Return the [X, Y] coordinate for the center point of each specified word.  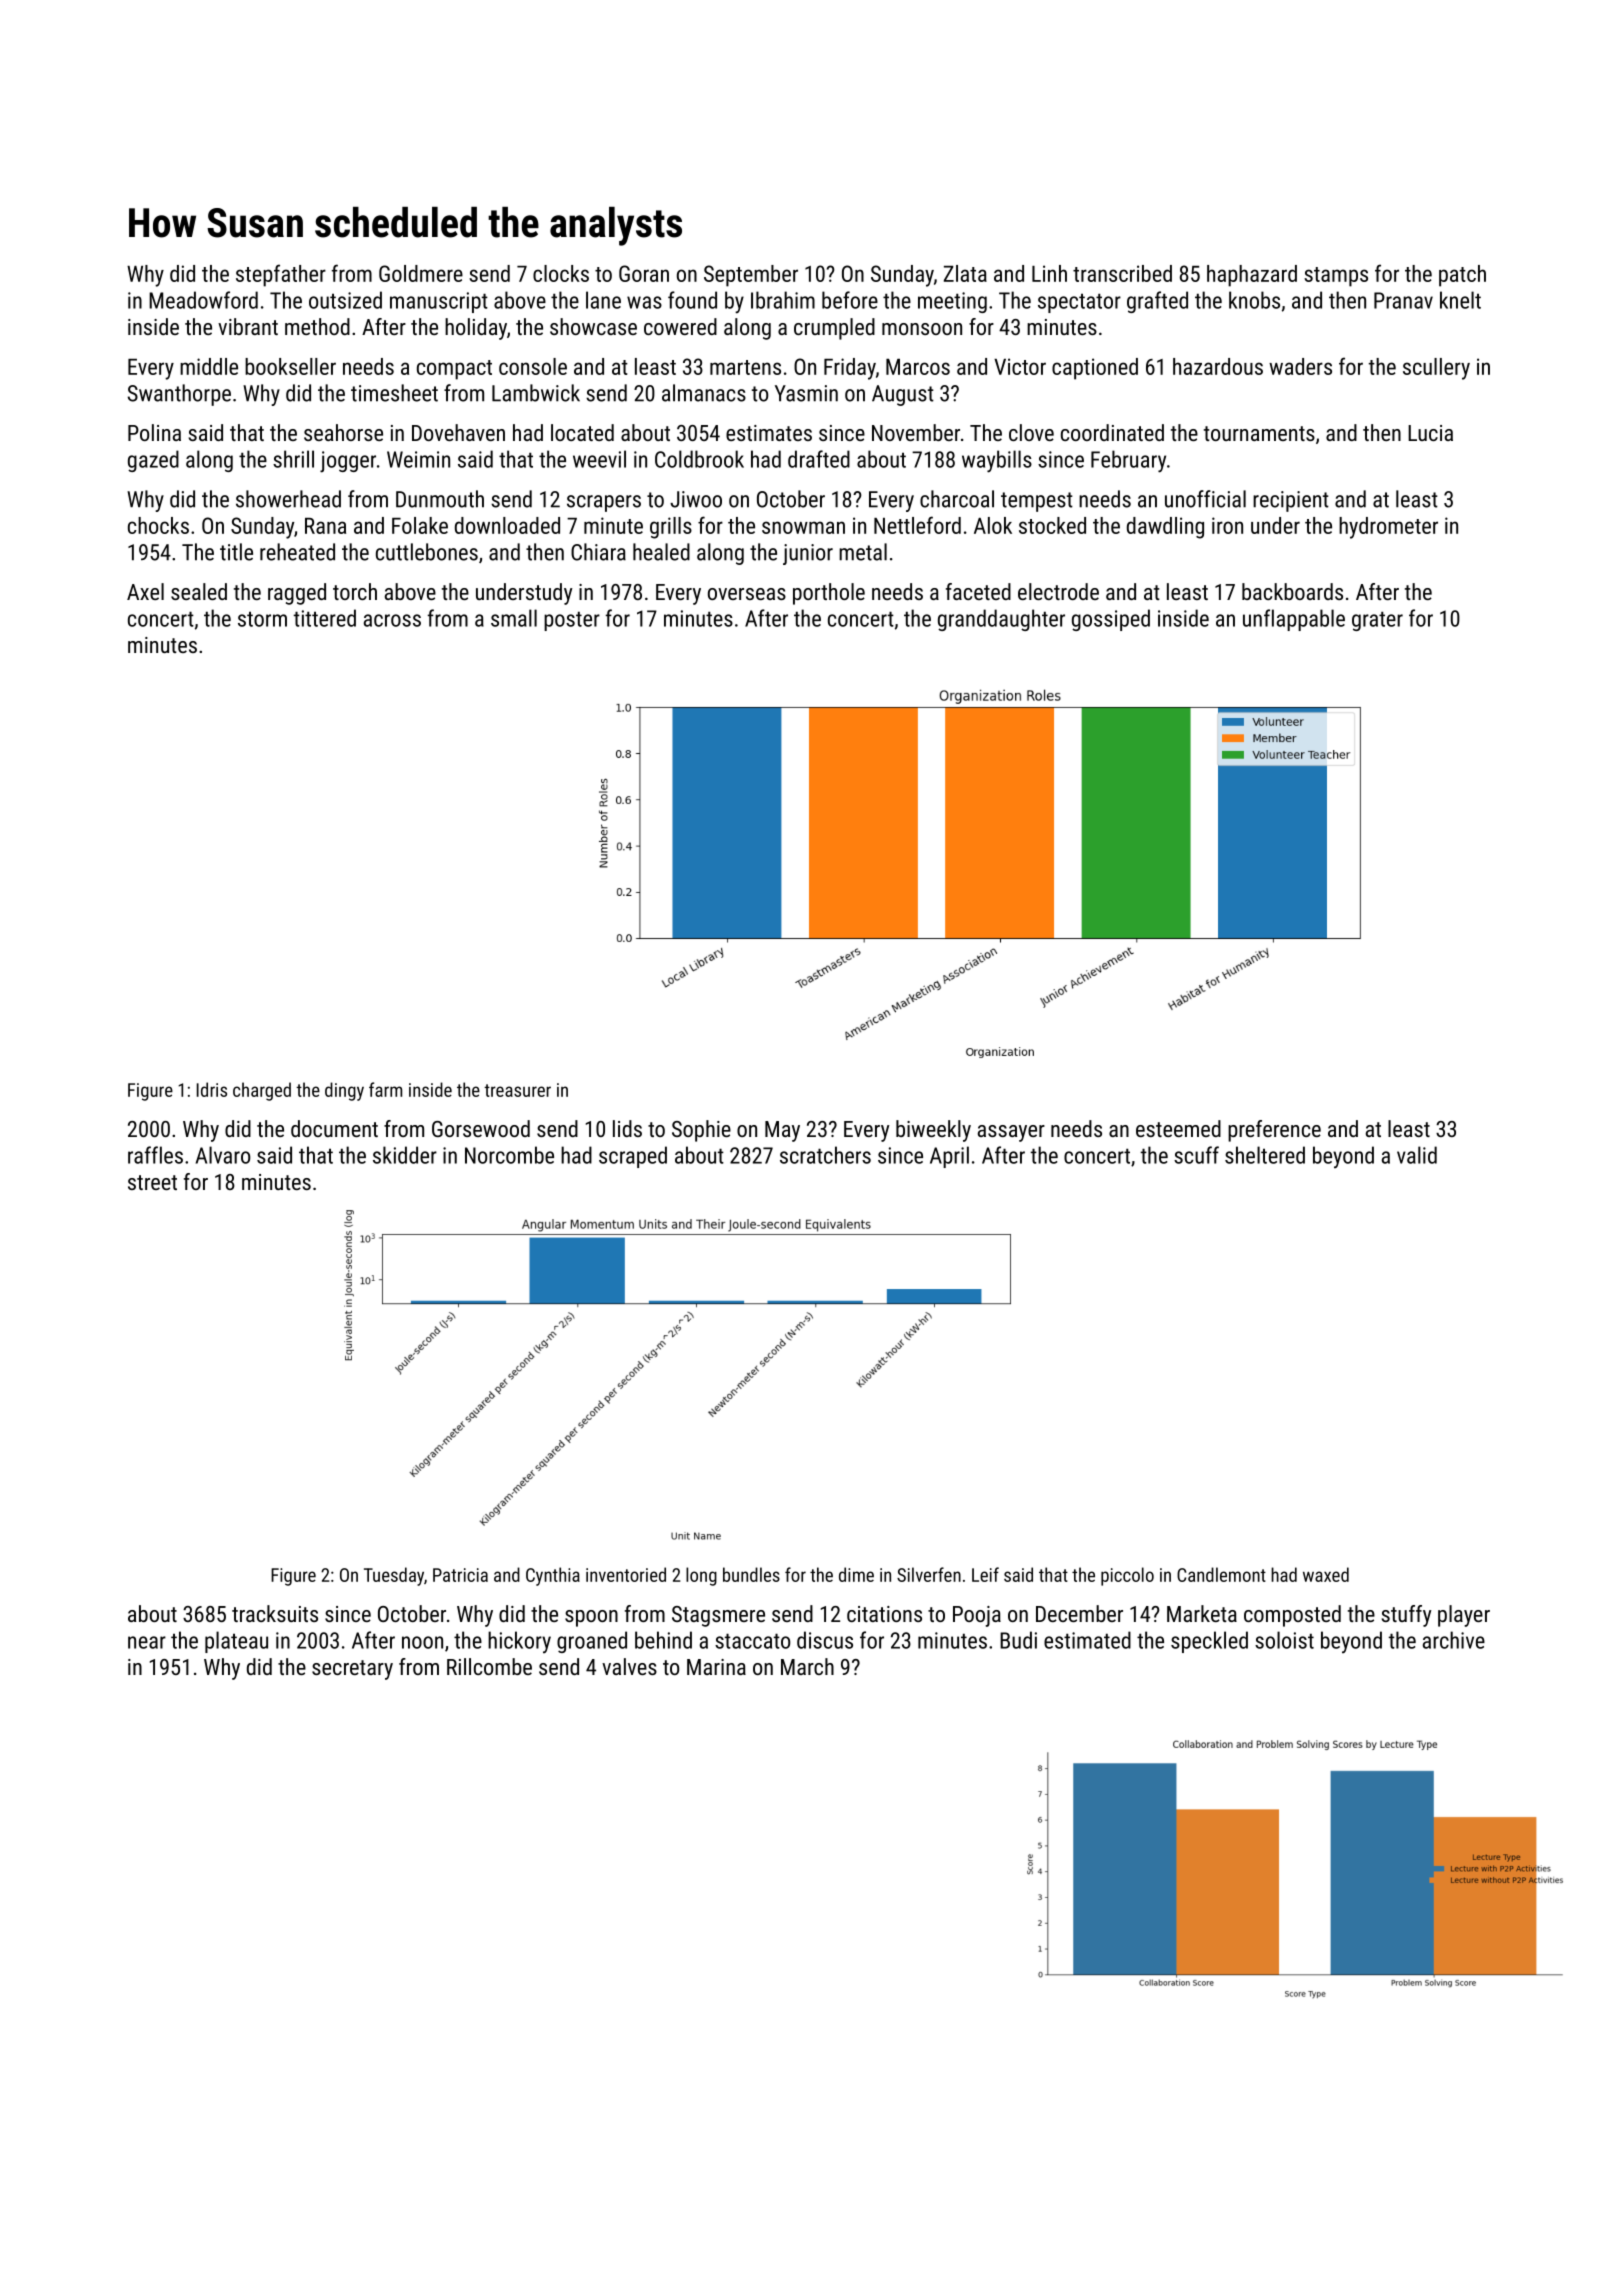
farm [385, 1089]
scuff [1196, 1155]
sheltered [1265, 1155]
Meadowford [203, 300]
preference [1274, 1131]
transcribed [1122, 273]
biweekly [933, 1131]
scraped [633, 1157]
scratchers [825, 1155]
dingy [344, 1091]
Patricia [460, 1575]
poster [572, 621]
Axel [145, 591]
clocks [561, 273]
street [152, 1182]
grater [1377, 621]
